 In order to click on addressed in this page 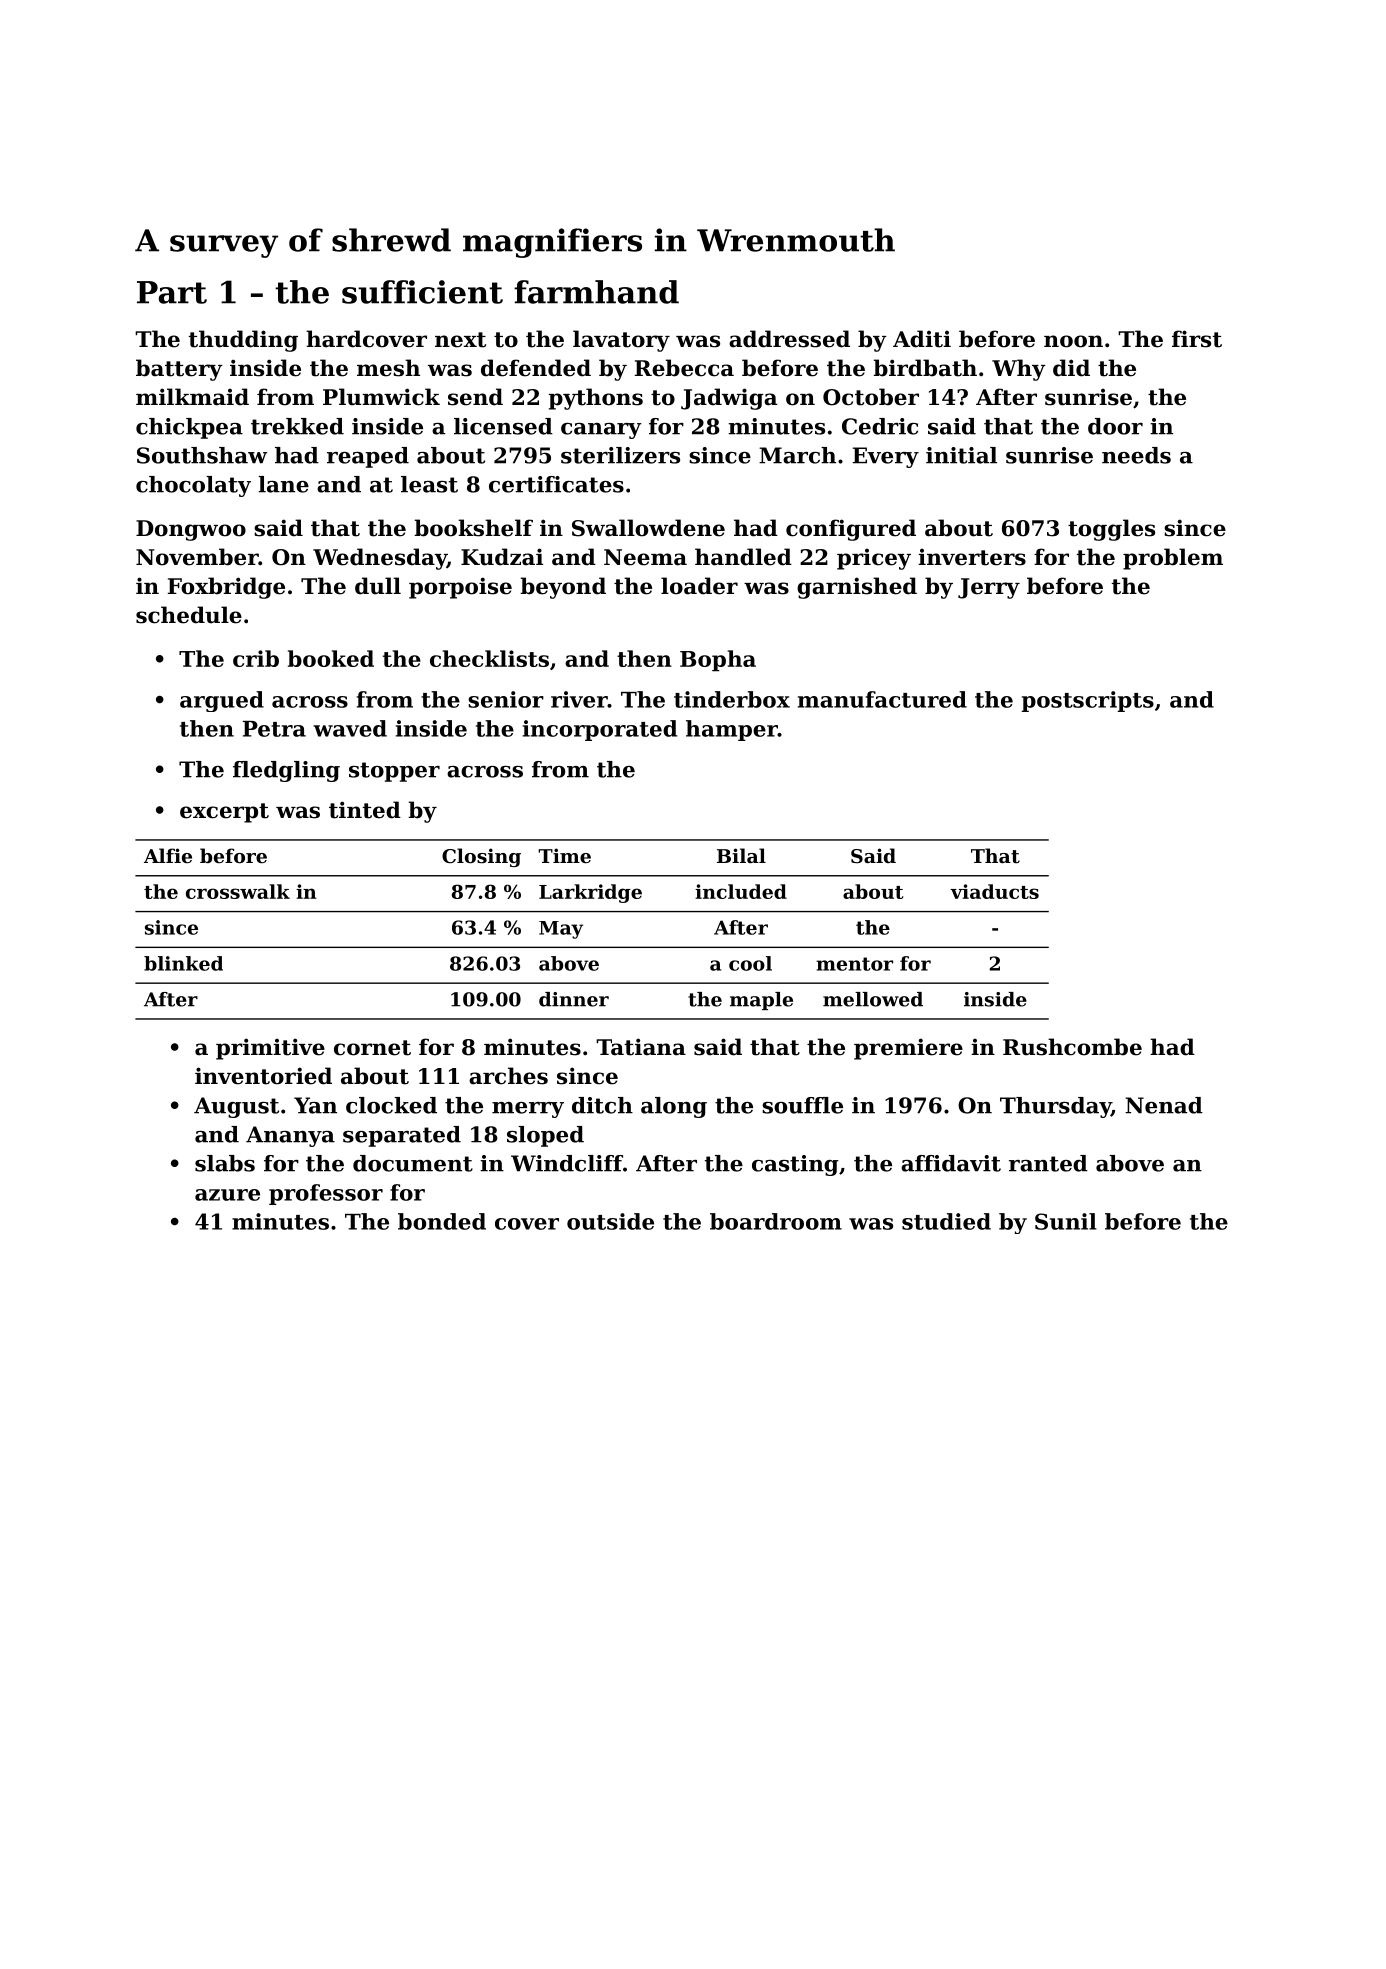, I will do `click(789, 339)`.
